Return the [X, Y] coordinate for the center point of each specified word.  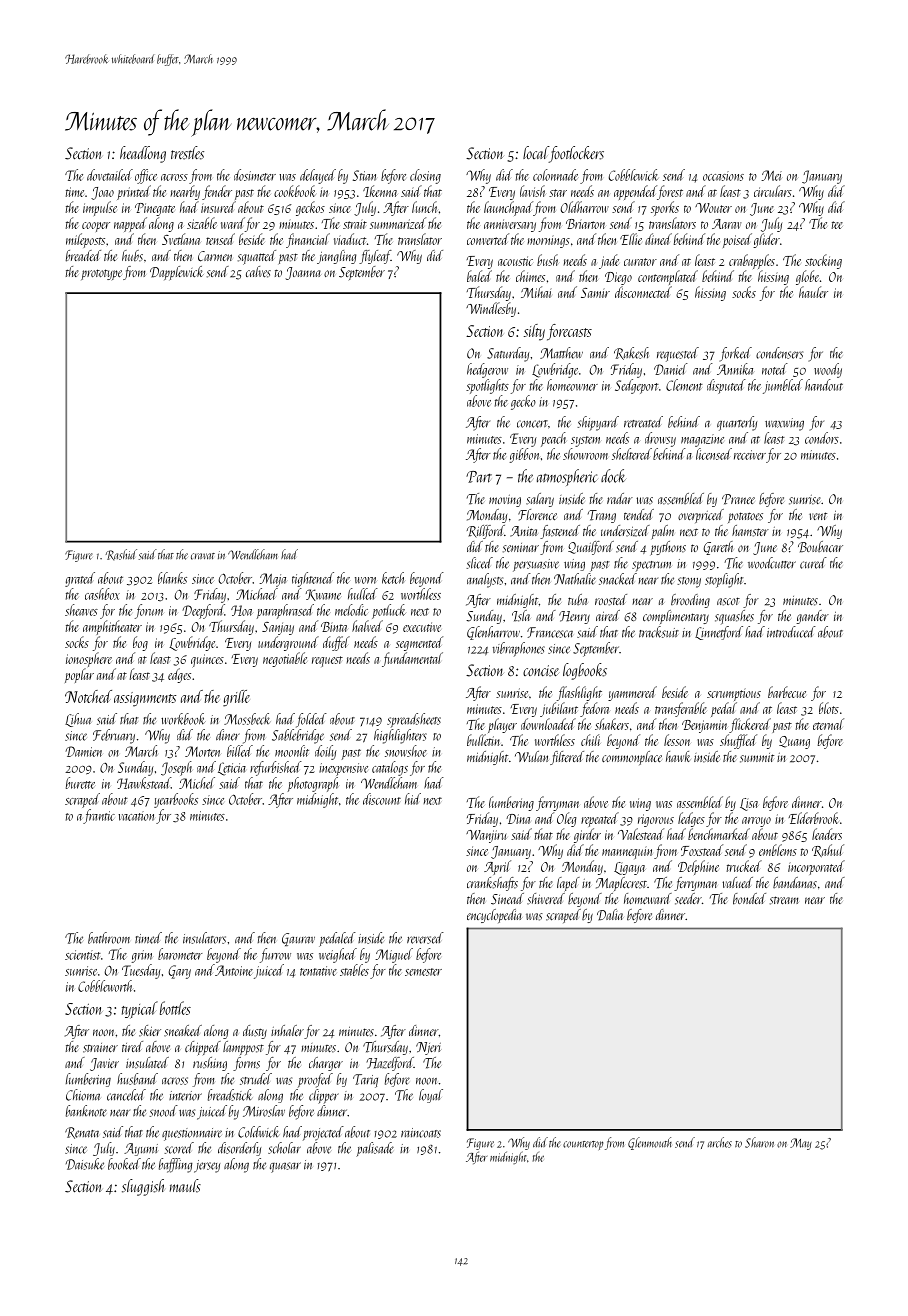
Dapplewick [177, 273]
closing [425, 176]
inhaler [287, 1030]
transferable [681, 709]
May [801, 1144]
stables [354, 970]
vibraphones [519, 649]
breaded [83, 256]
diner [228, 735]
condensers [779, 353]
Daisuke [85, 1164]
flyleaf [375, 257]
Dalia [610, 915]
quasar [285, 1167]
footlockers [576, 154]
